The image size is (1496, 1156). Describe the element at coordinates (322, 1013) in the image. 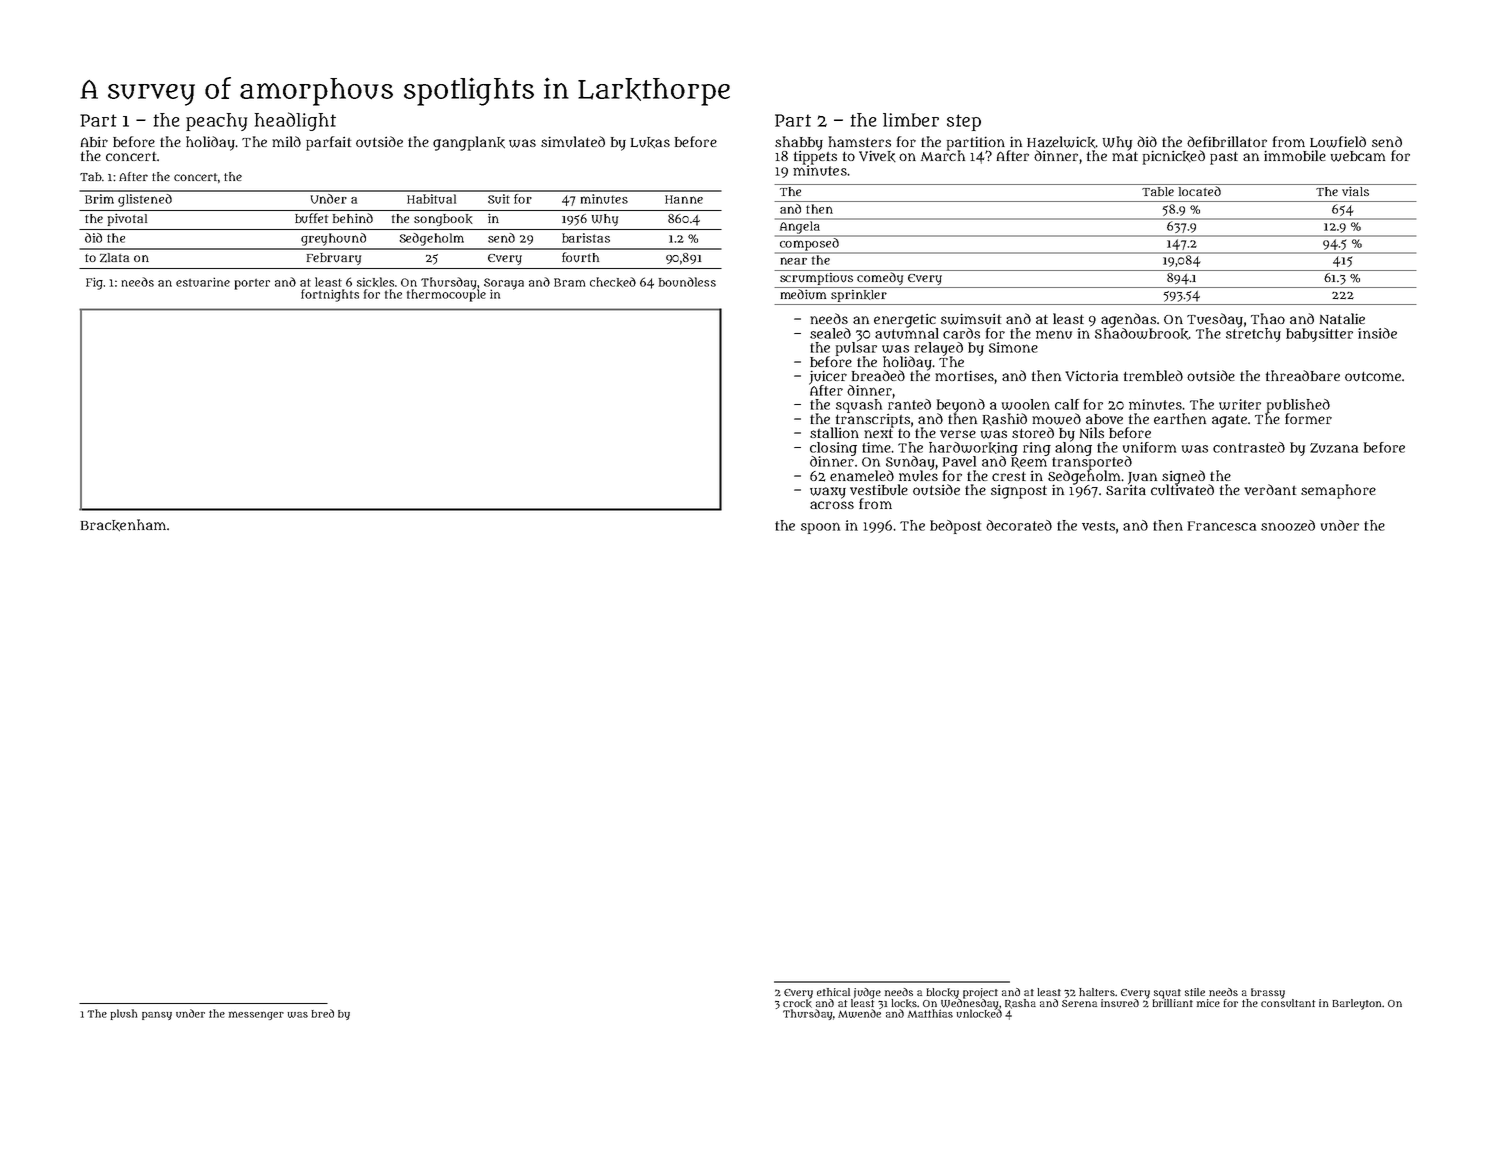

I see `bred` at that location.
